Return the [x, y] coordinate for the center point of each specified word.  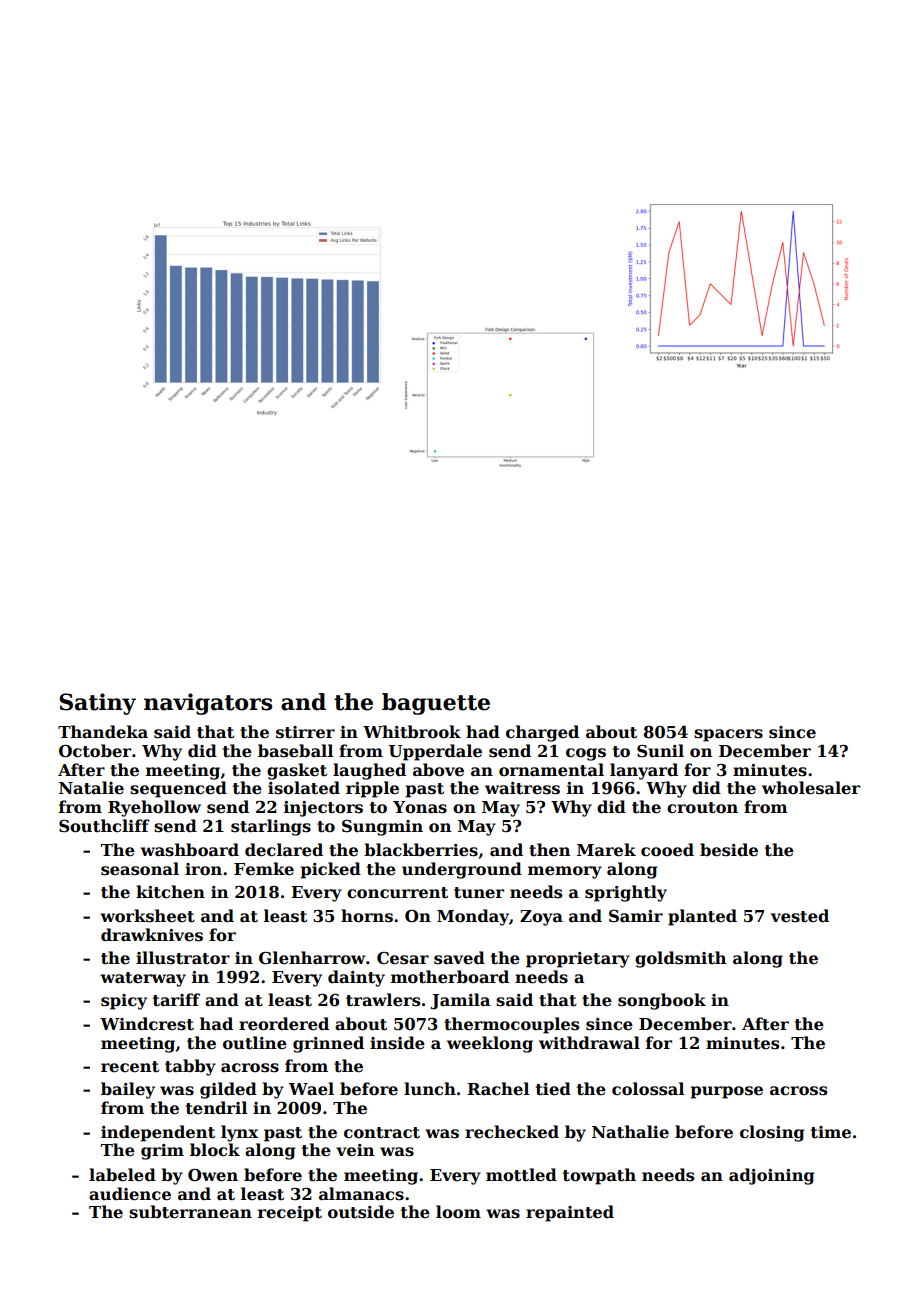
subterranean [190, 1212]
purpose [727, 1092]
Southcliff [104, 826]
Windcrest [147, 1024]
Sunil [660, 751]
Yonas [420, 807]
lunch [430, 1089]
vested [800, 916]
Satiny [97, 704]
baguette [436, 704]
